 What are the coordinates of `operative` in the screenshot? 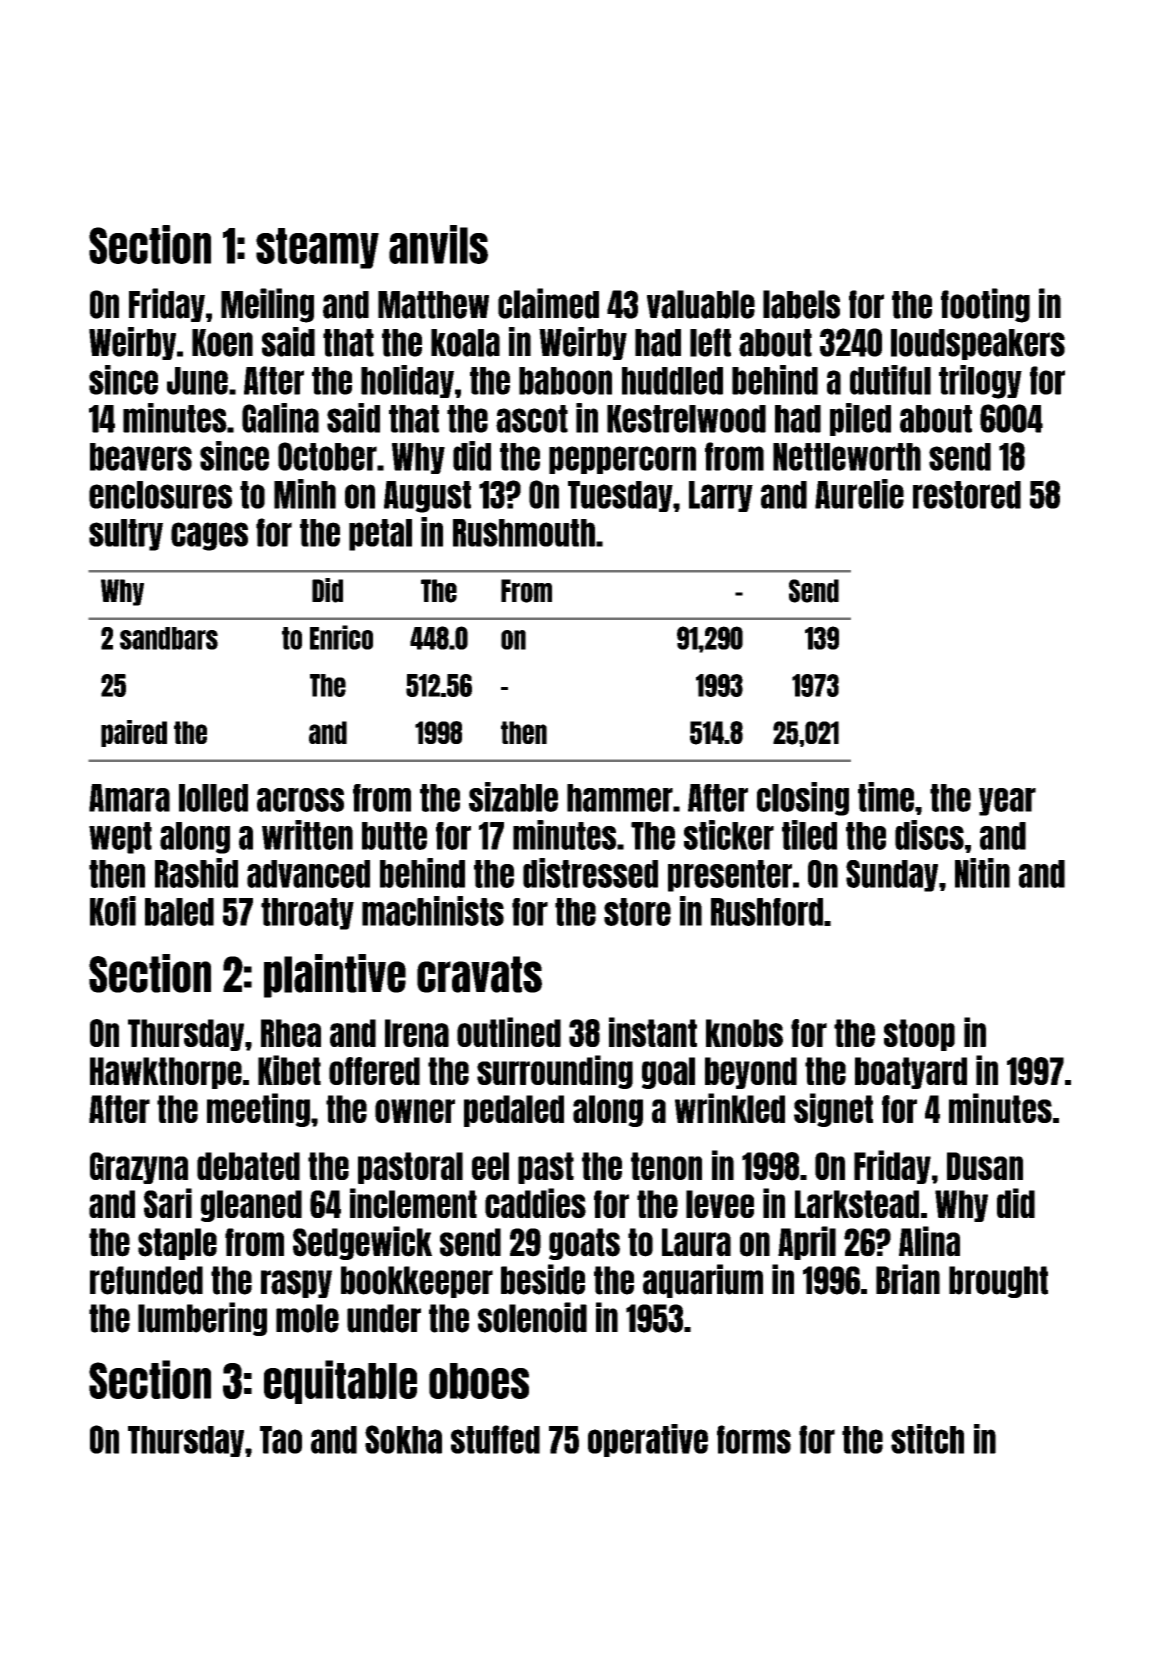 It's located at (648, 1440).
